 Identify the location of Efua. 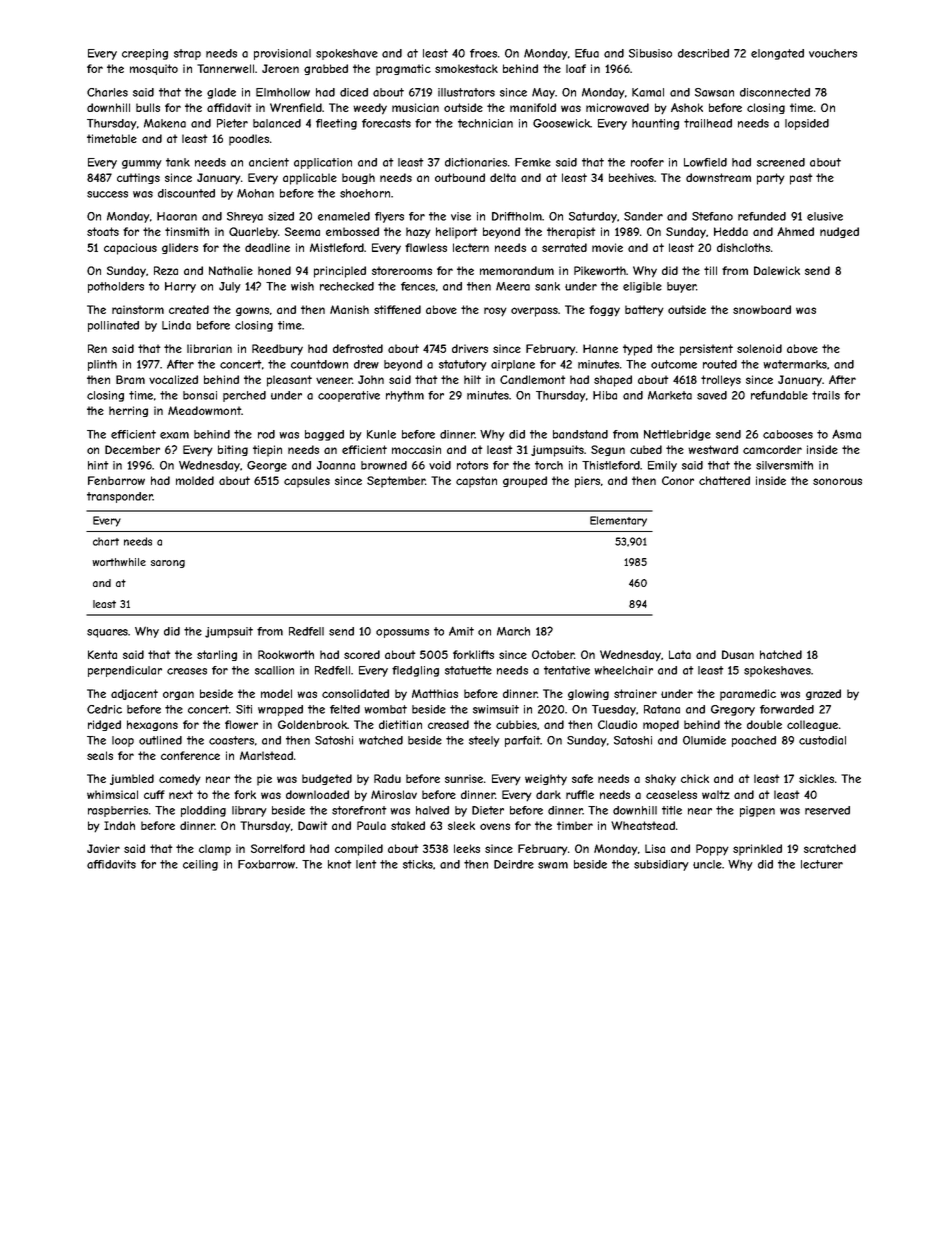
(587, 53).
